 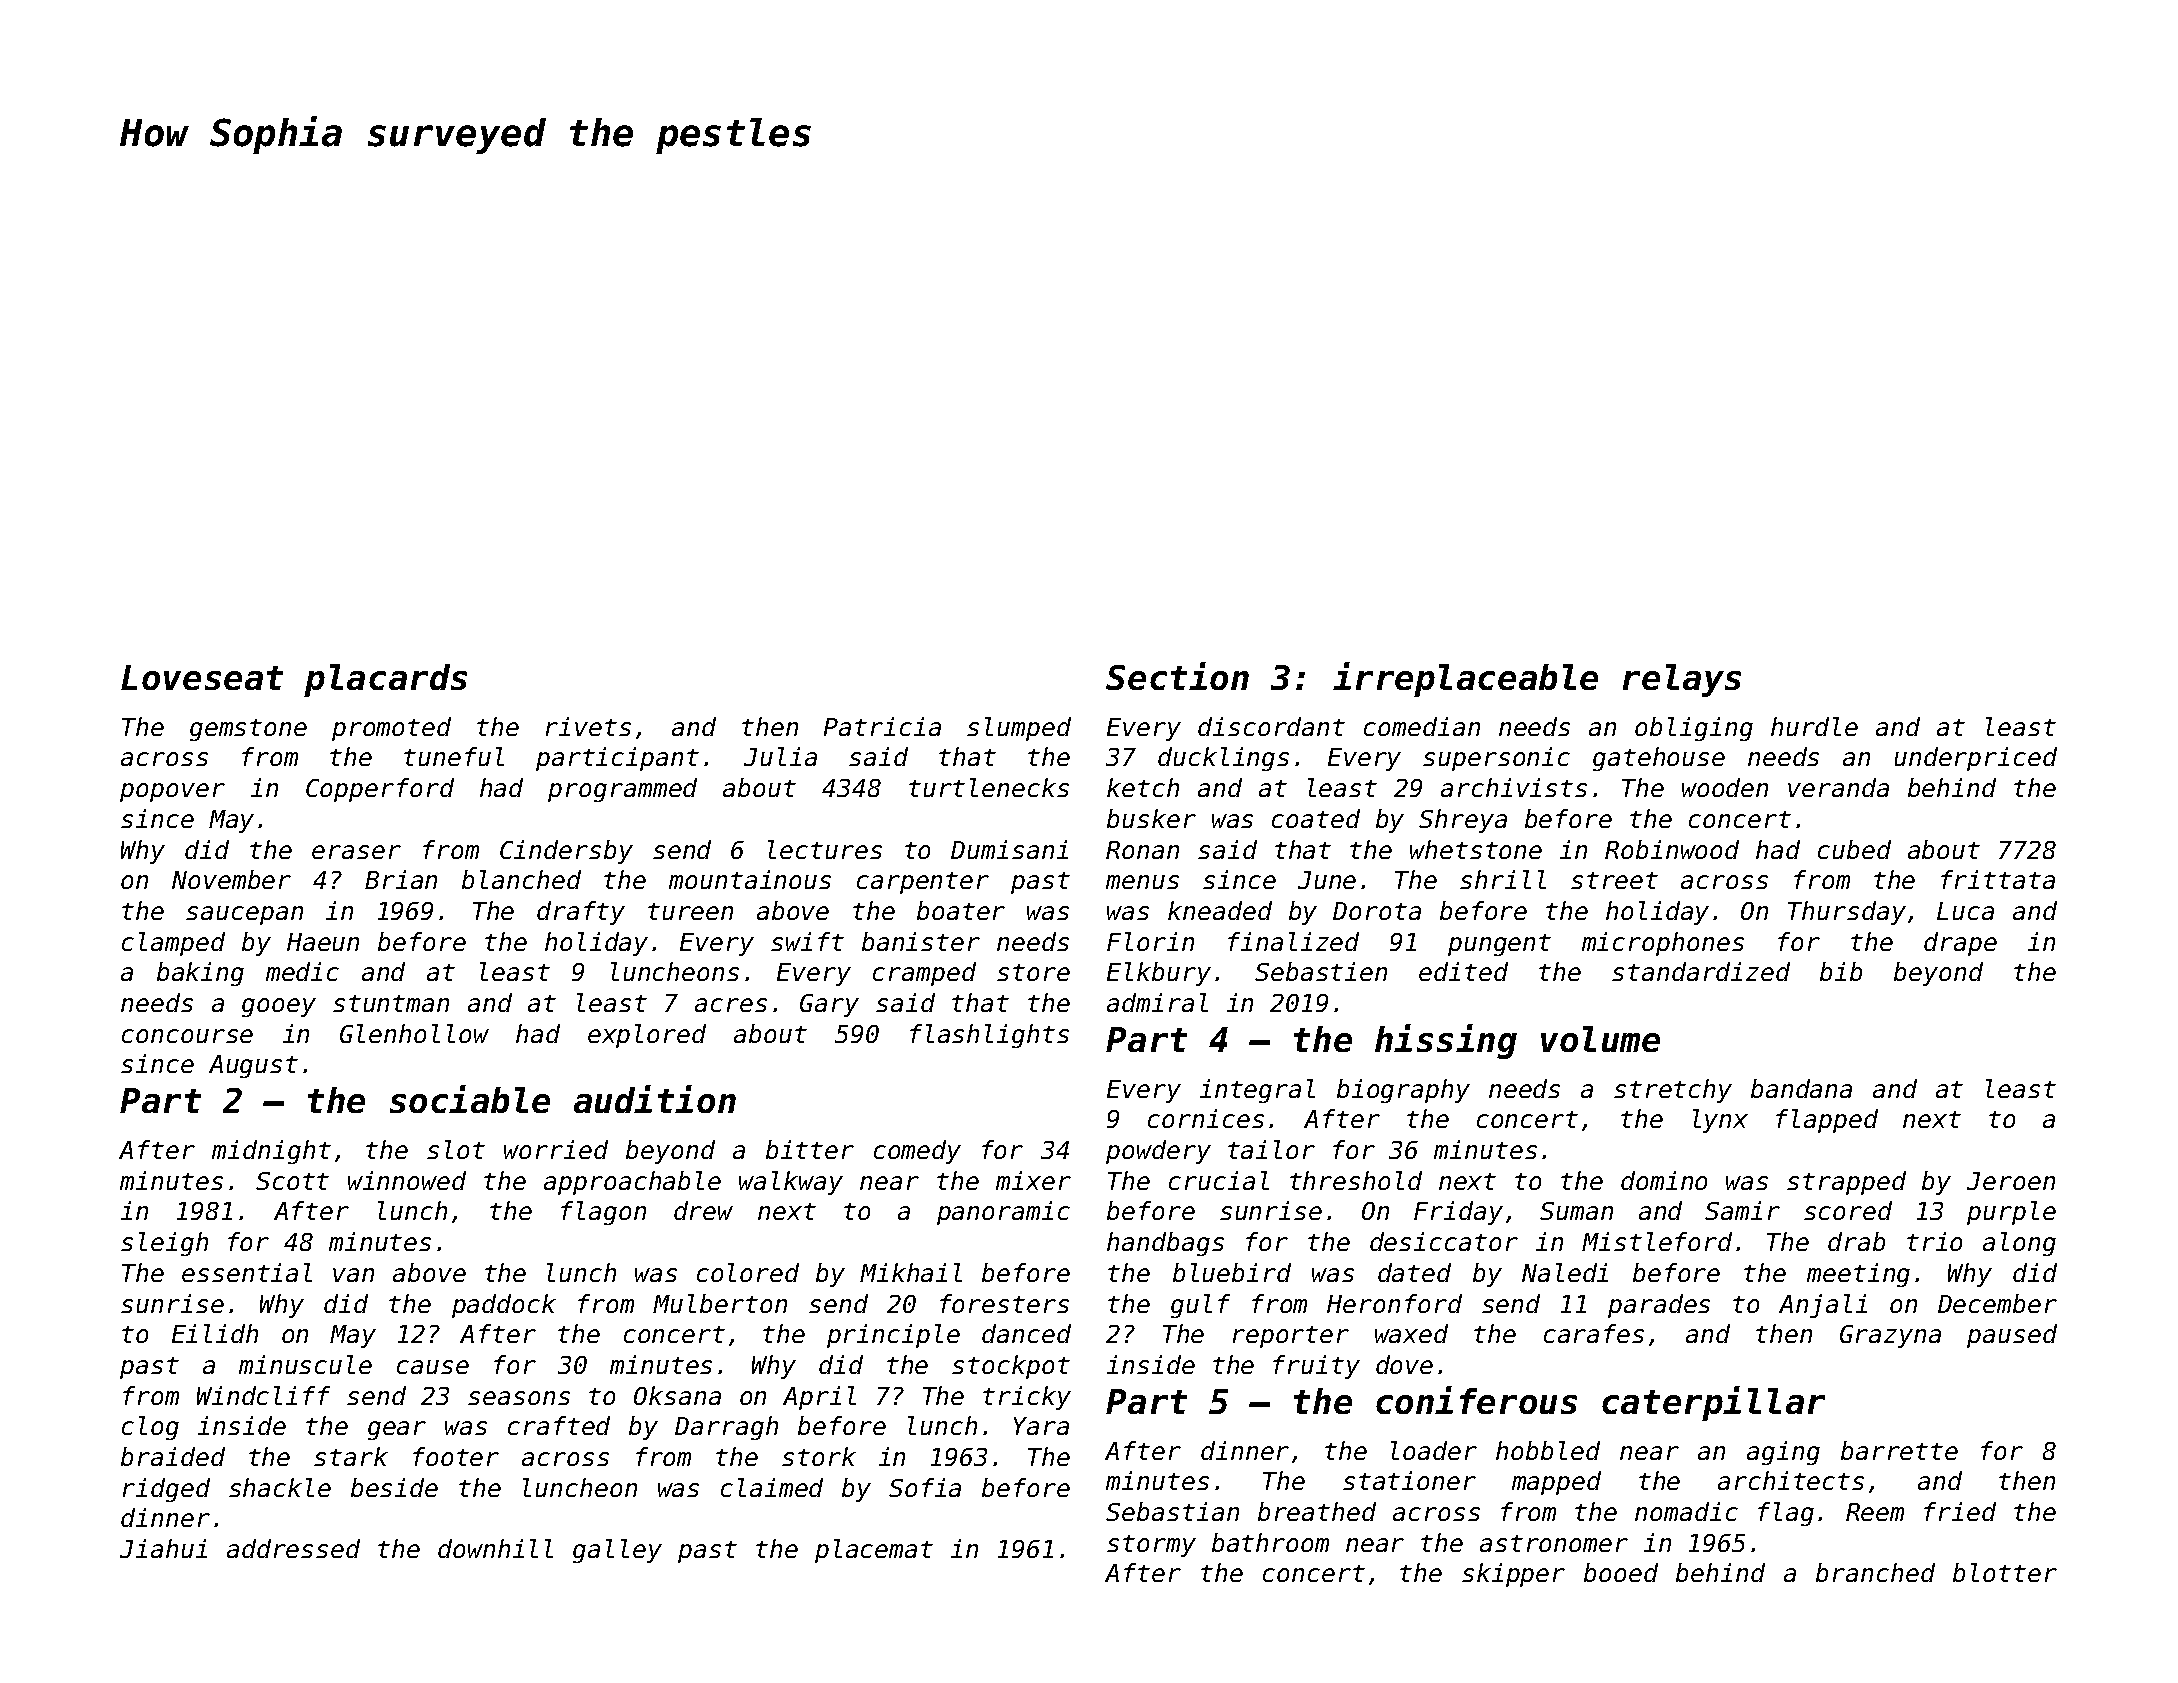 I want to click on paddock, so click(x=504, y=1306).
